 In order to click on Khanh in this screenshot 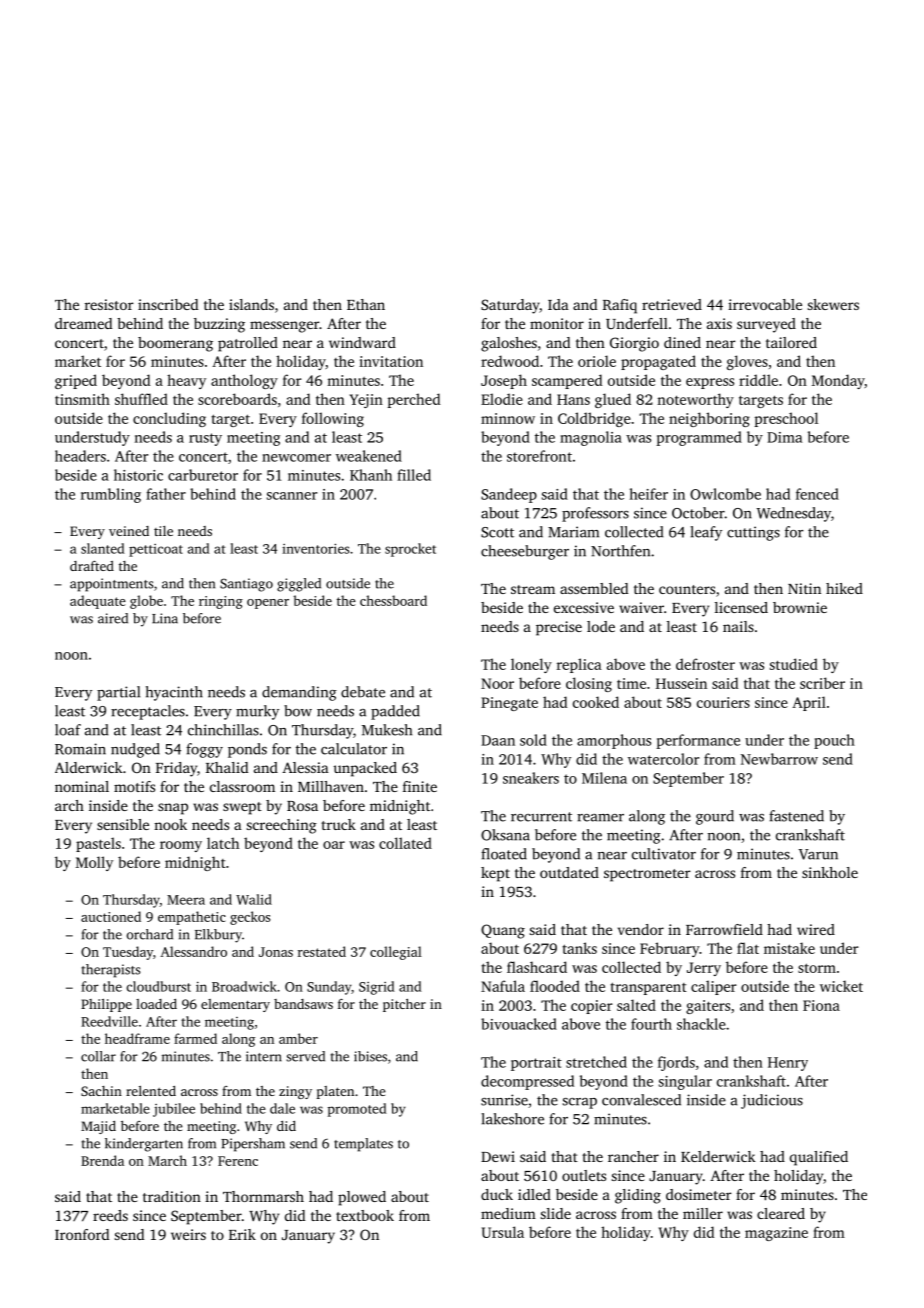, I will do `click(371, 475)`.
